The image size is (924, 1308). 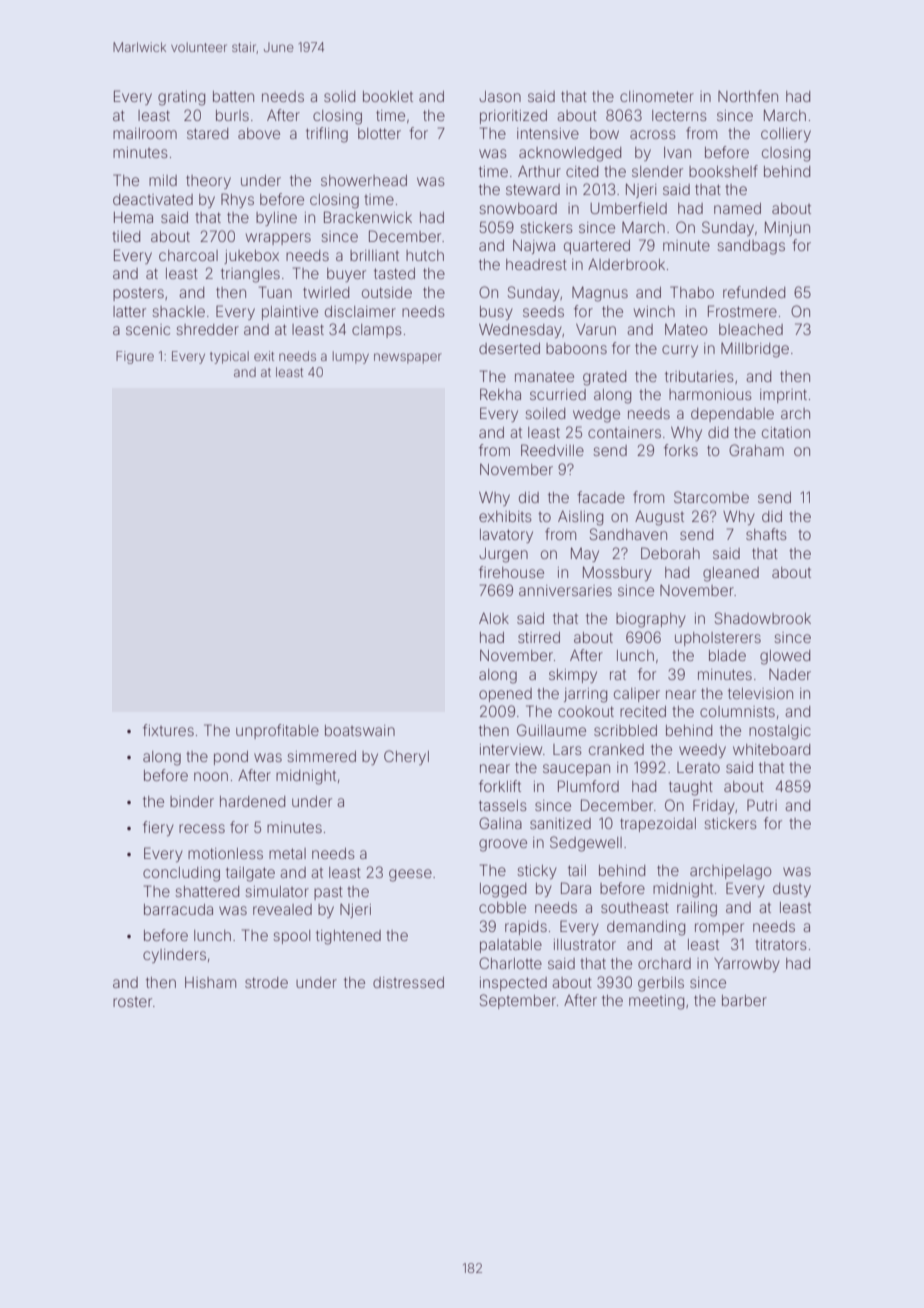 I want to click on grating, so click(x=181, y=98).
